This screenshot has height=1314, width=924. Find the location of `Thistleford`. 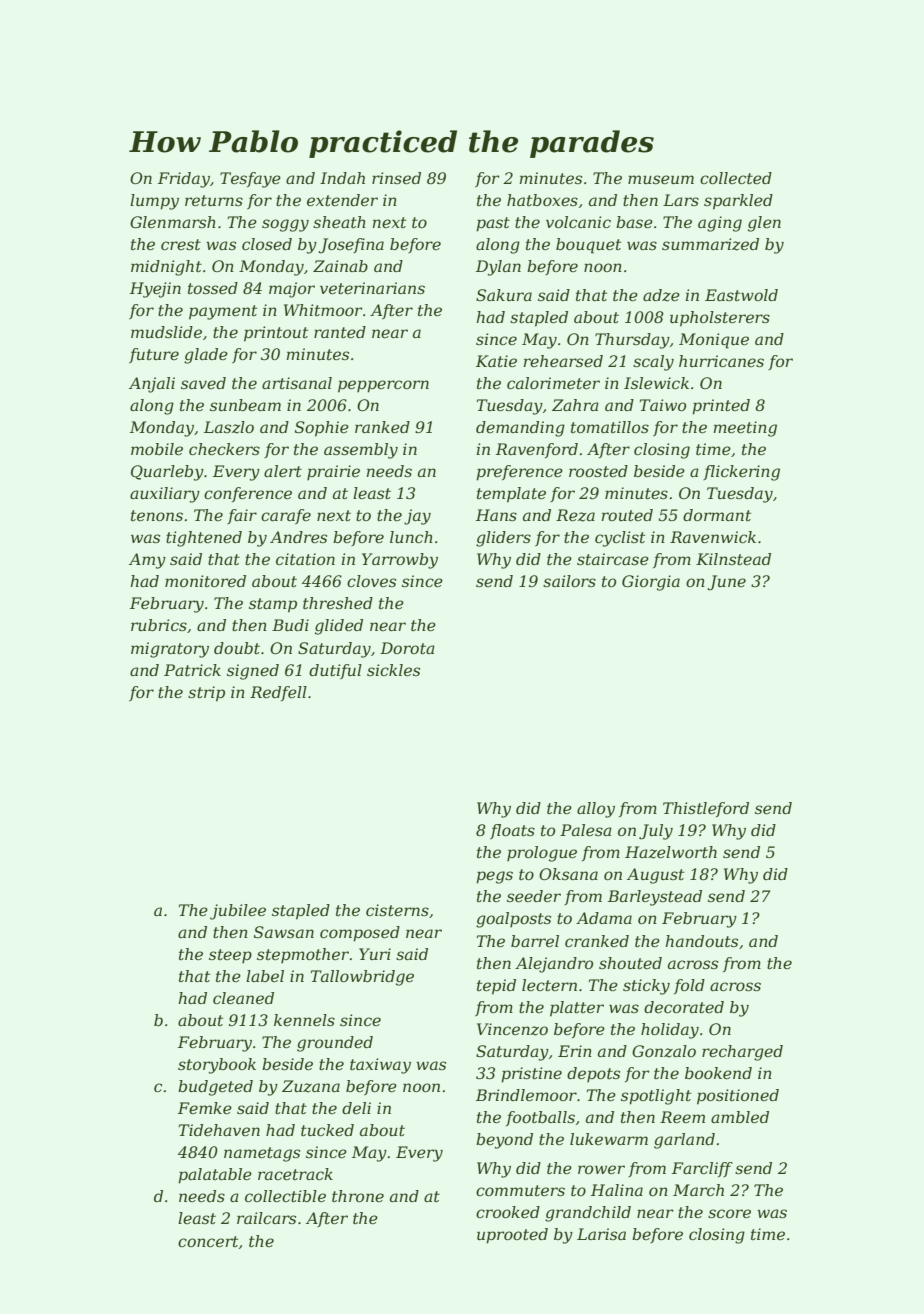

Thistleford is located at coordinates (706, 809).
